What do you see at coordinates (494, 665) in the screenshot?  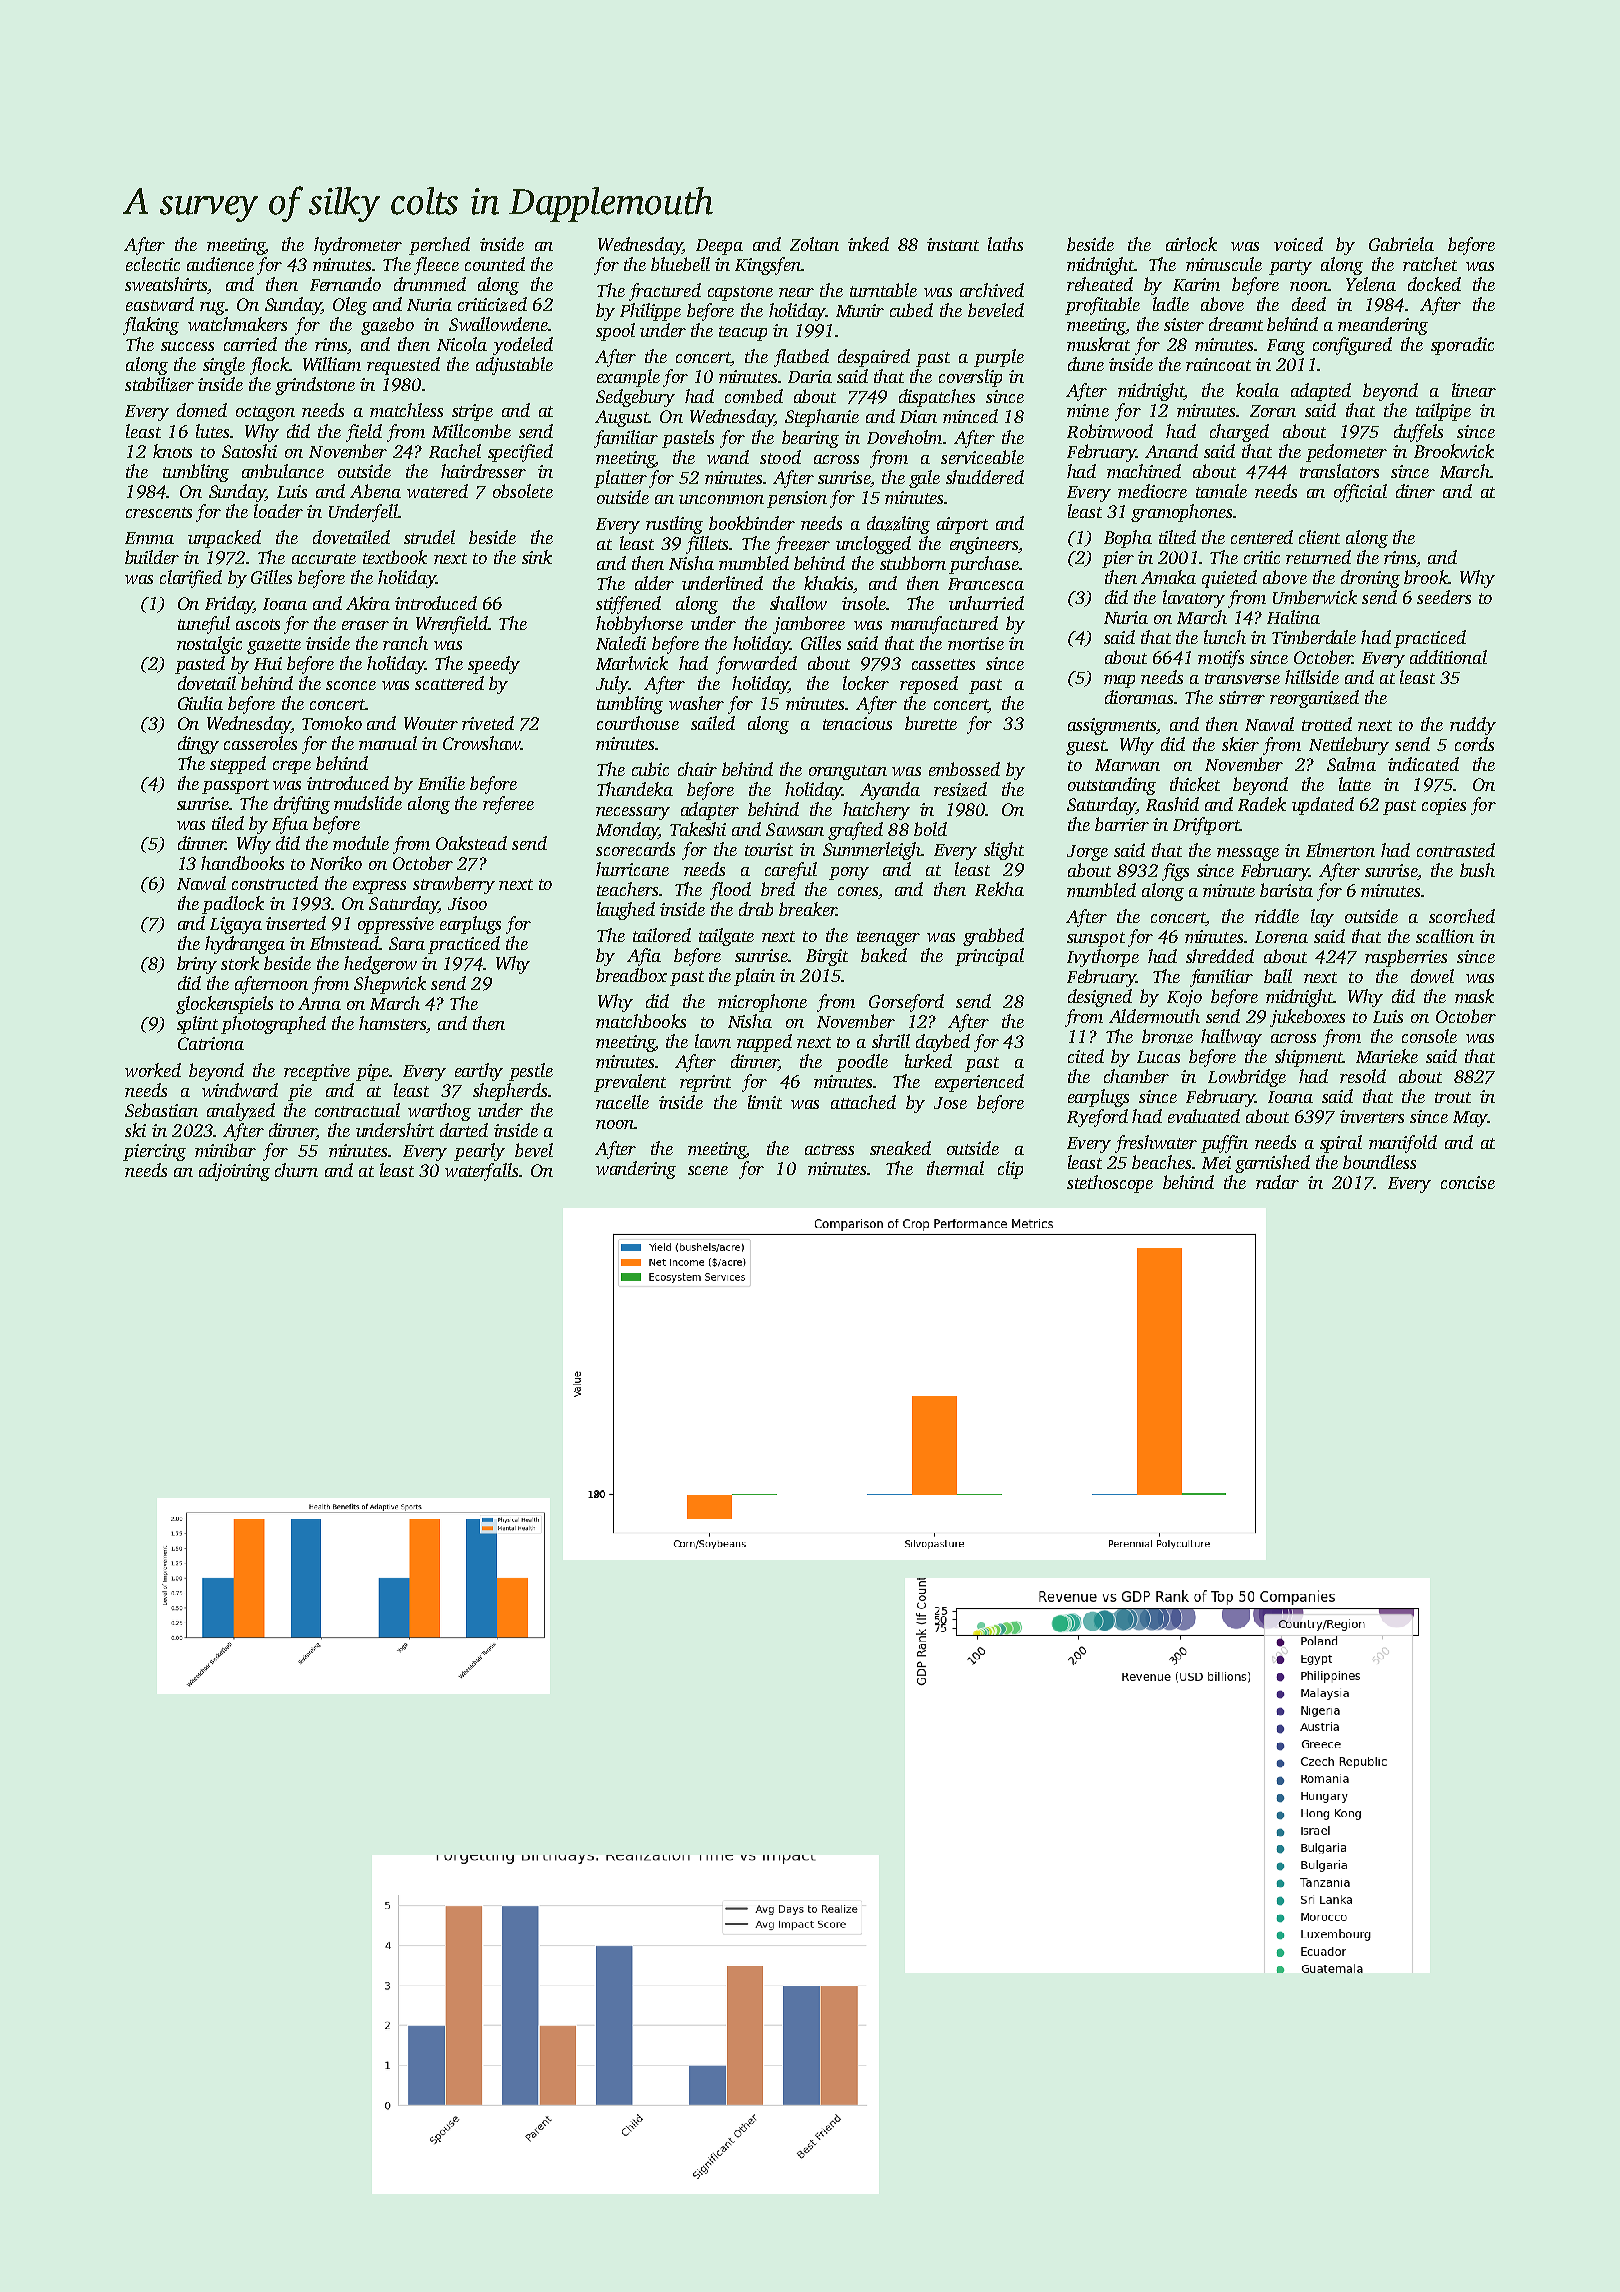 I see `speedy` at bounding box center [494, 665].
